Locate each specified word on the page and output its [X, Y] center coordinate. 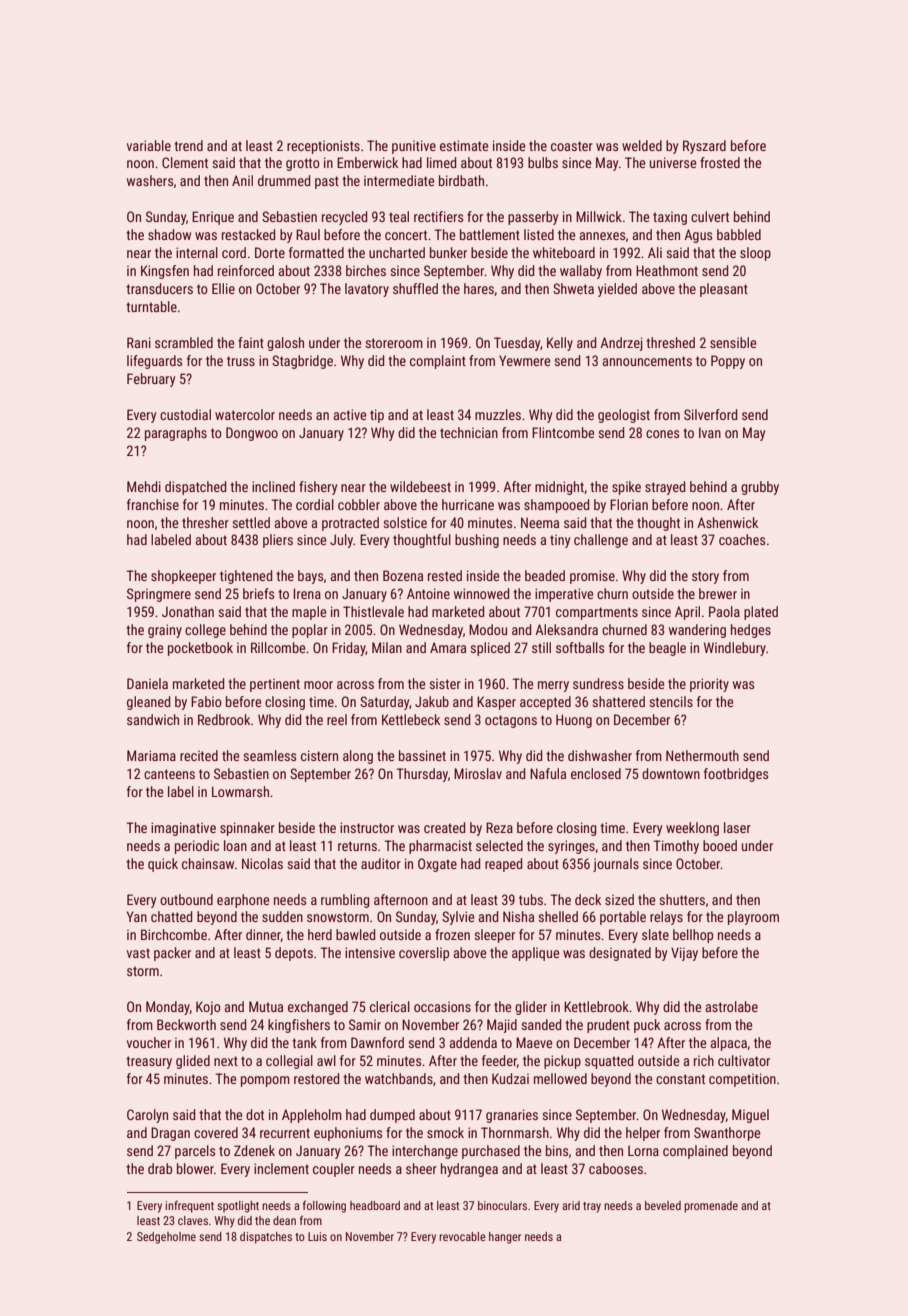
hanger [505, 1238]
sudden [282, 916]
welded [642, 145]
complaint [438, 362]
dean [284, 1220]
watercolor [245, 414]
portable [623, 918]
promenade [711, 1207]
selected [499, 845]
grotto [303, 164]
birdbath [461, 180]
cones [662, 434]
